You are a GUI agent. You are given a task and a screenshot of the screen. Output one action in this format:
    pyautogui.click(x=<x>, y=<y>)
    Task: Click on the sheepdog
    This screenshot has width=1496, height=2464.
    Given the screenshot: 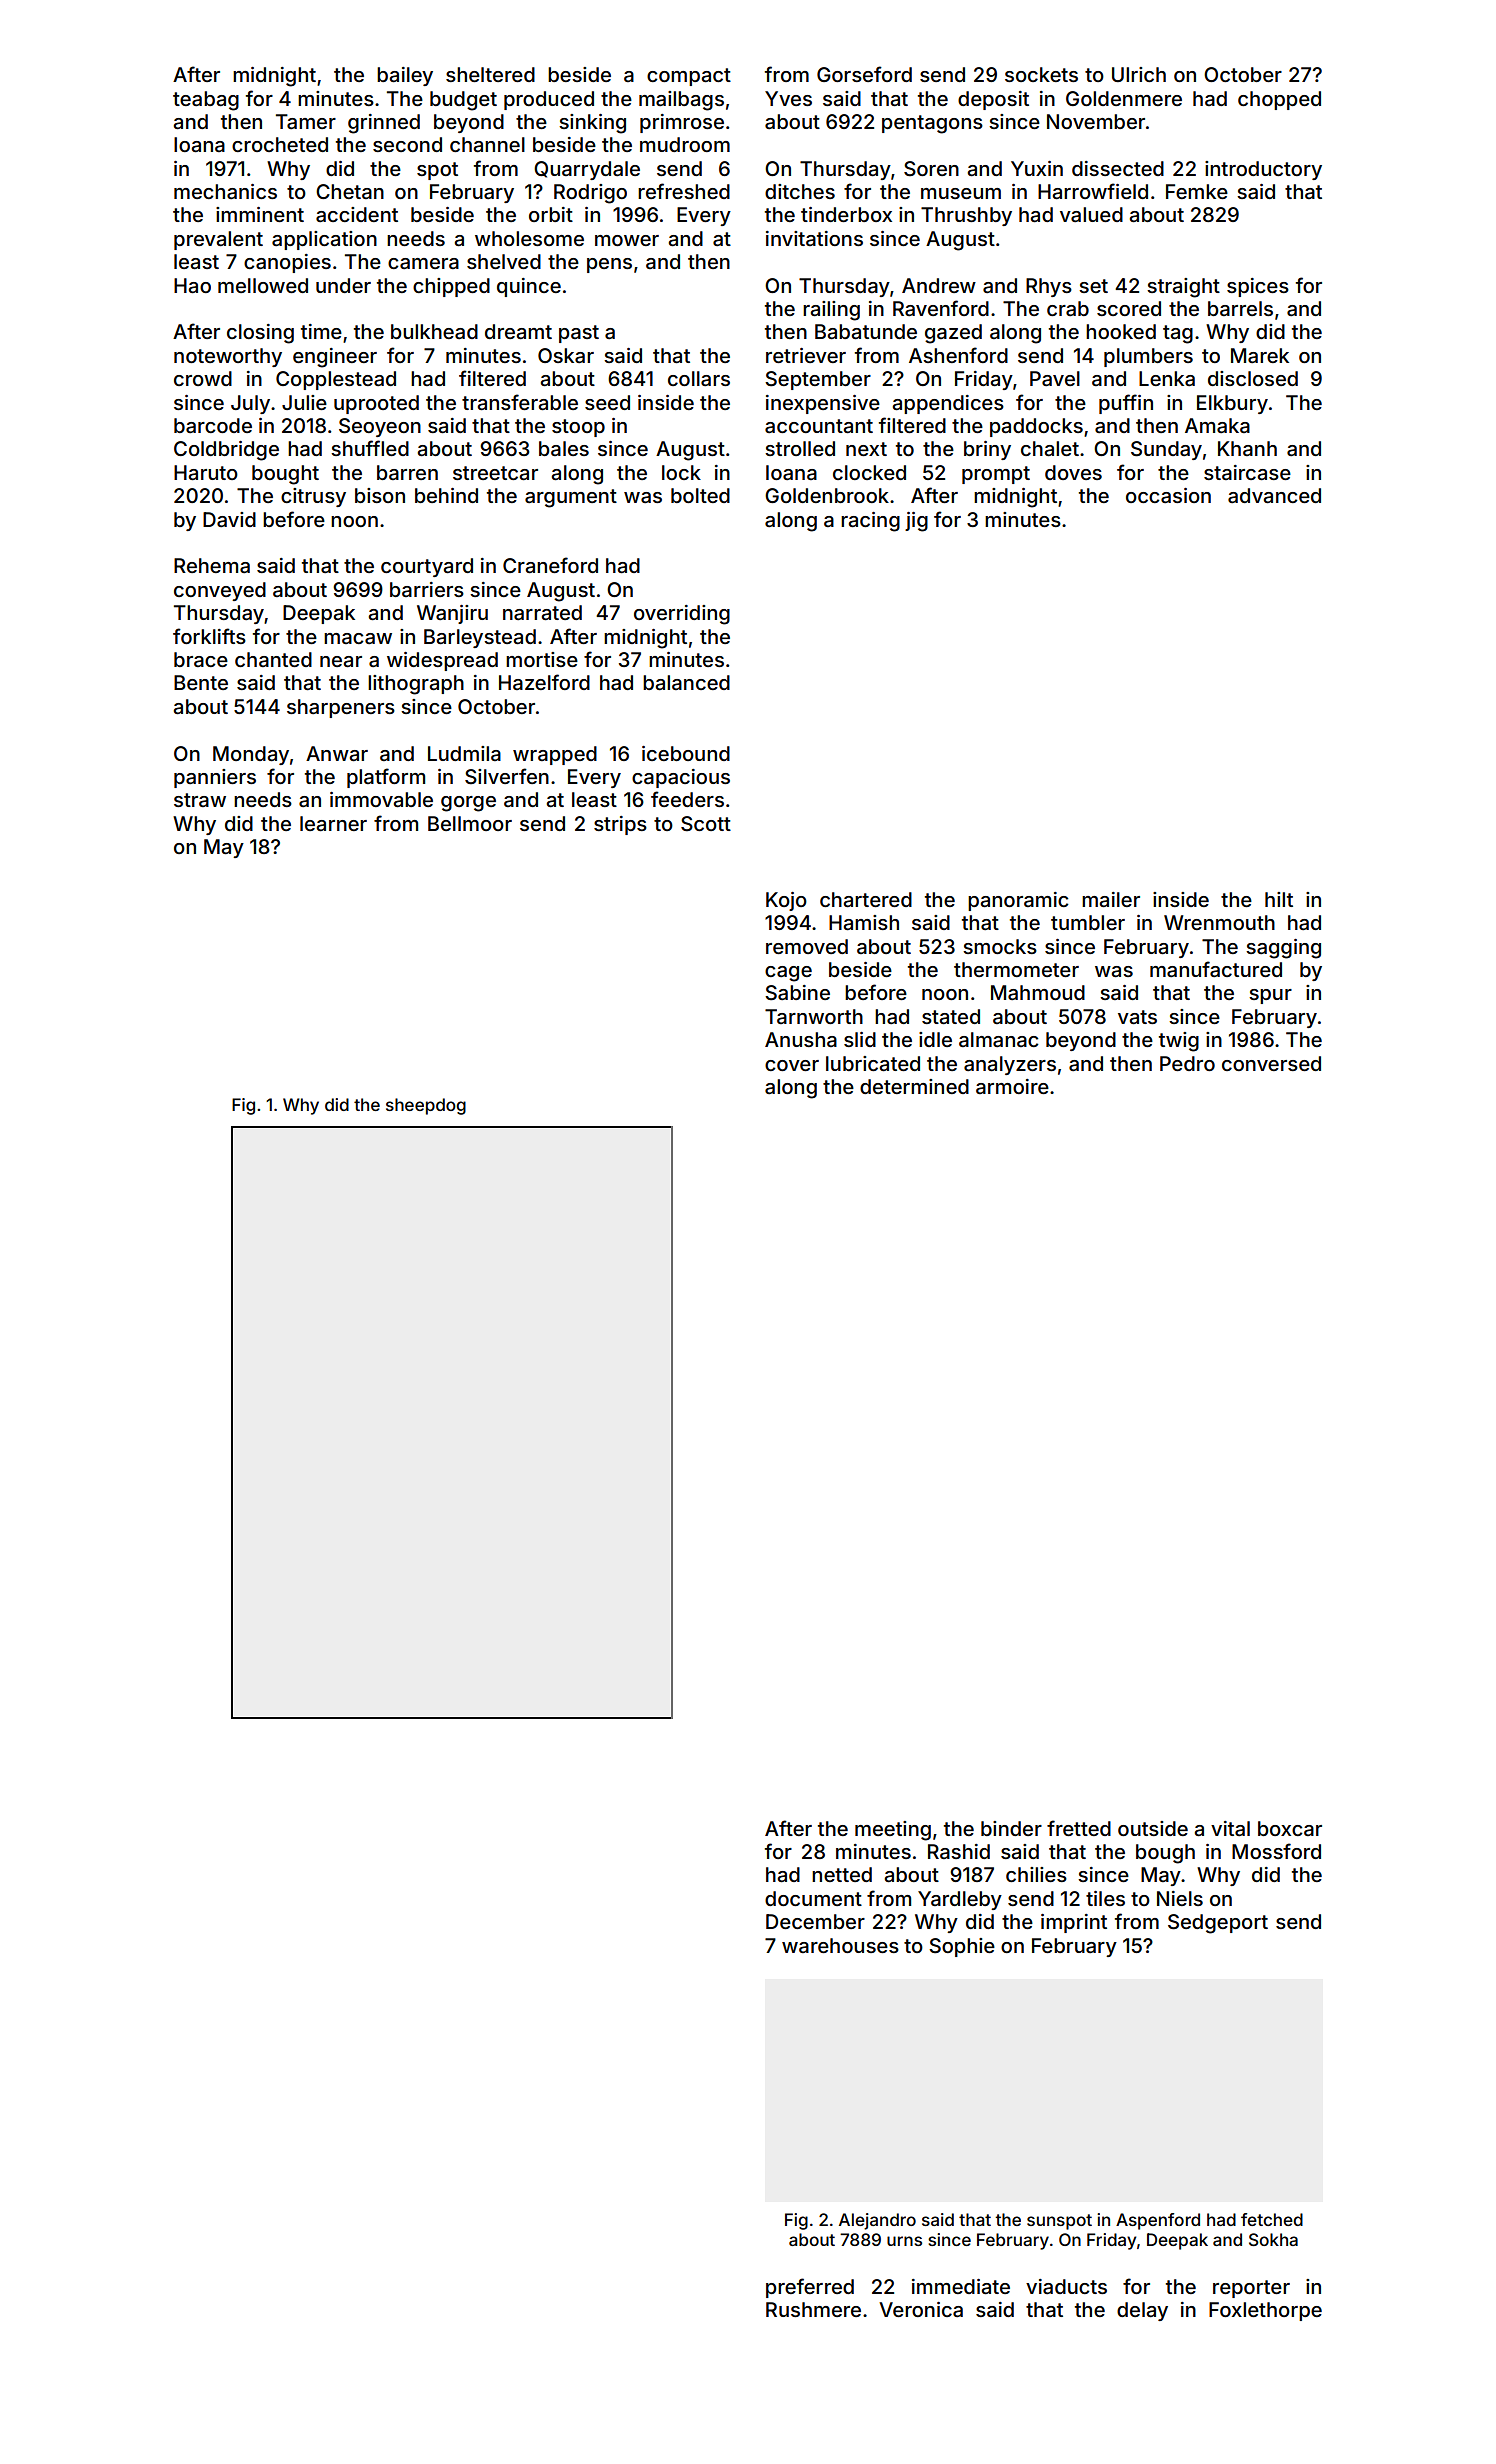 What is the action you would take?
    pyautogui.click(x=426, y=1106)
